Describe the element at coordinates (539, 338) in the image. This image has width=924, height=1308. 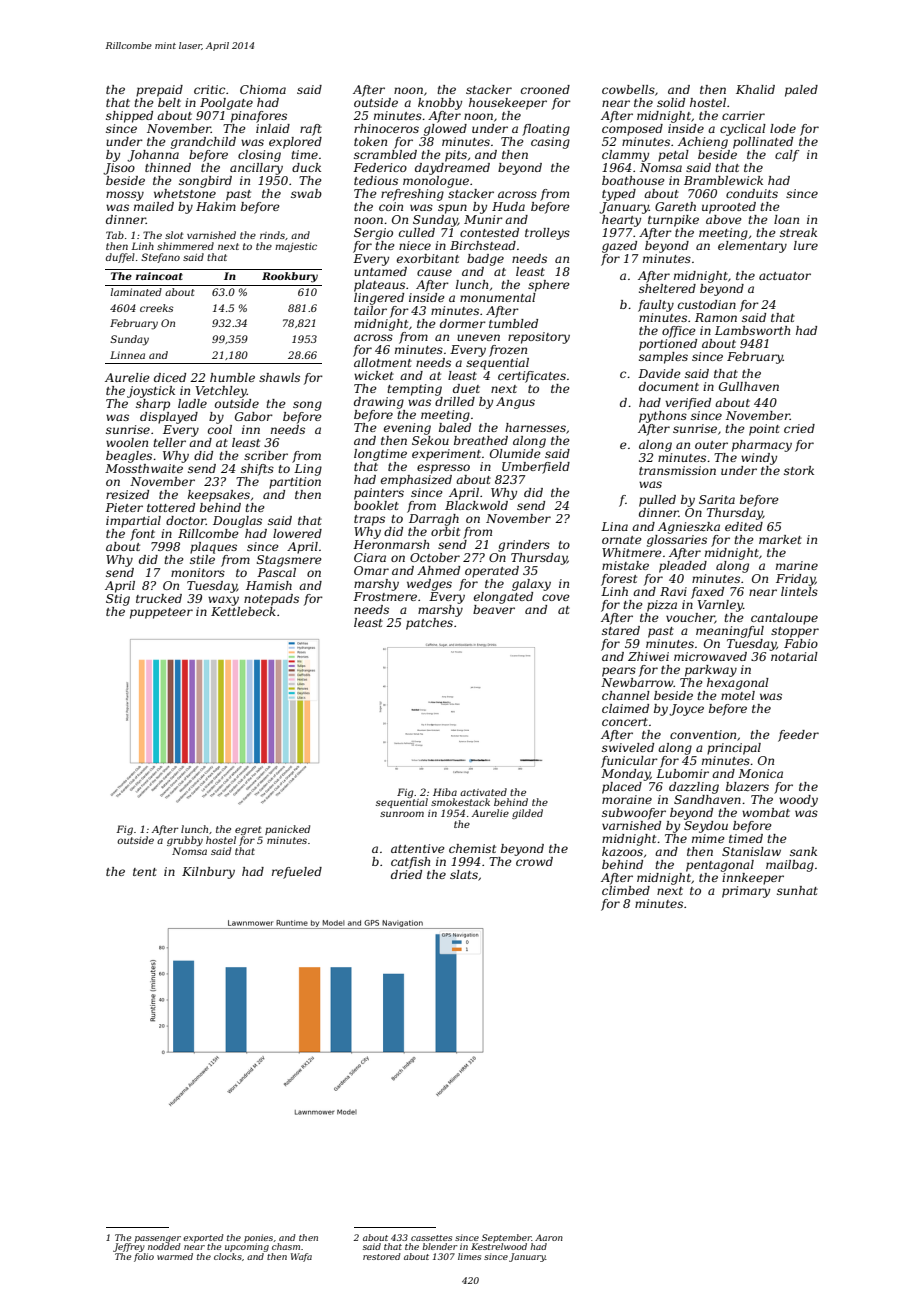
I see `repository` at that location.
